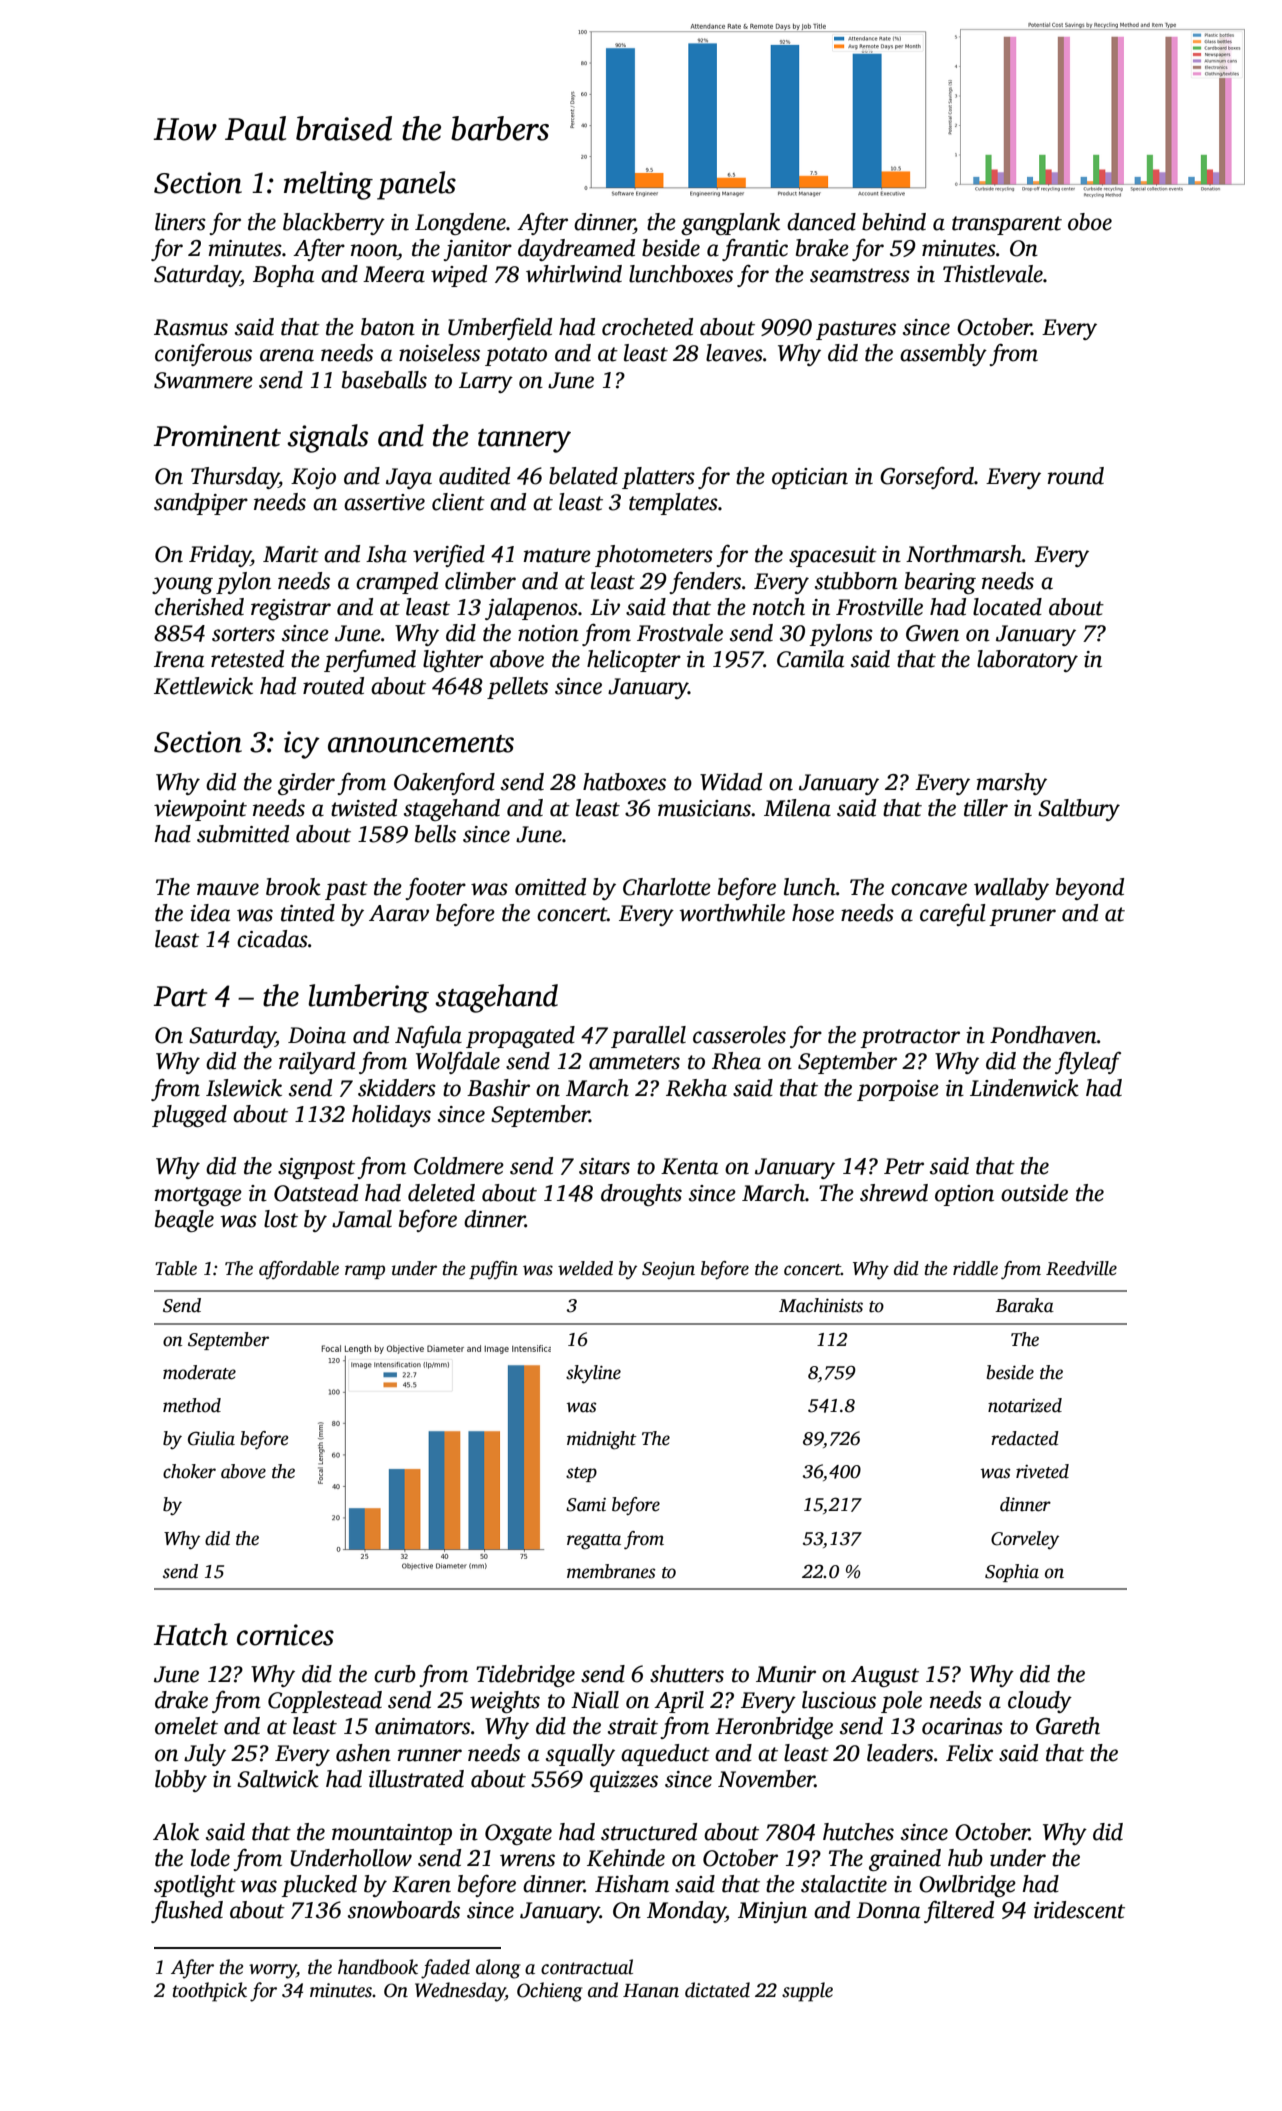 The height and width of the screenshot is (2111, 1282). I want to click on Milena, so click(797, 808).
